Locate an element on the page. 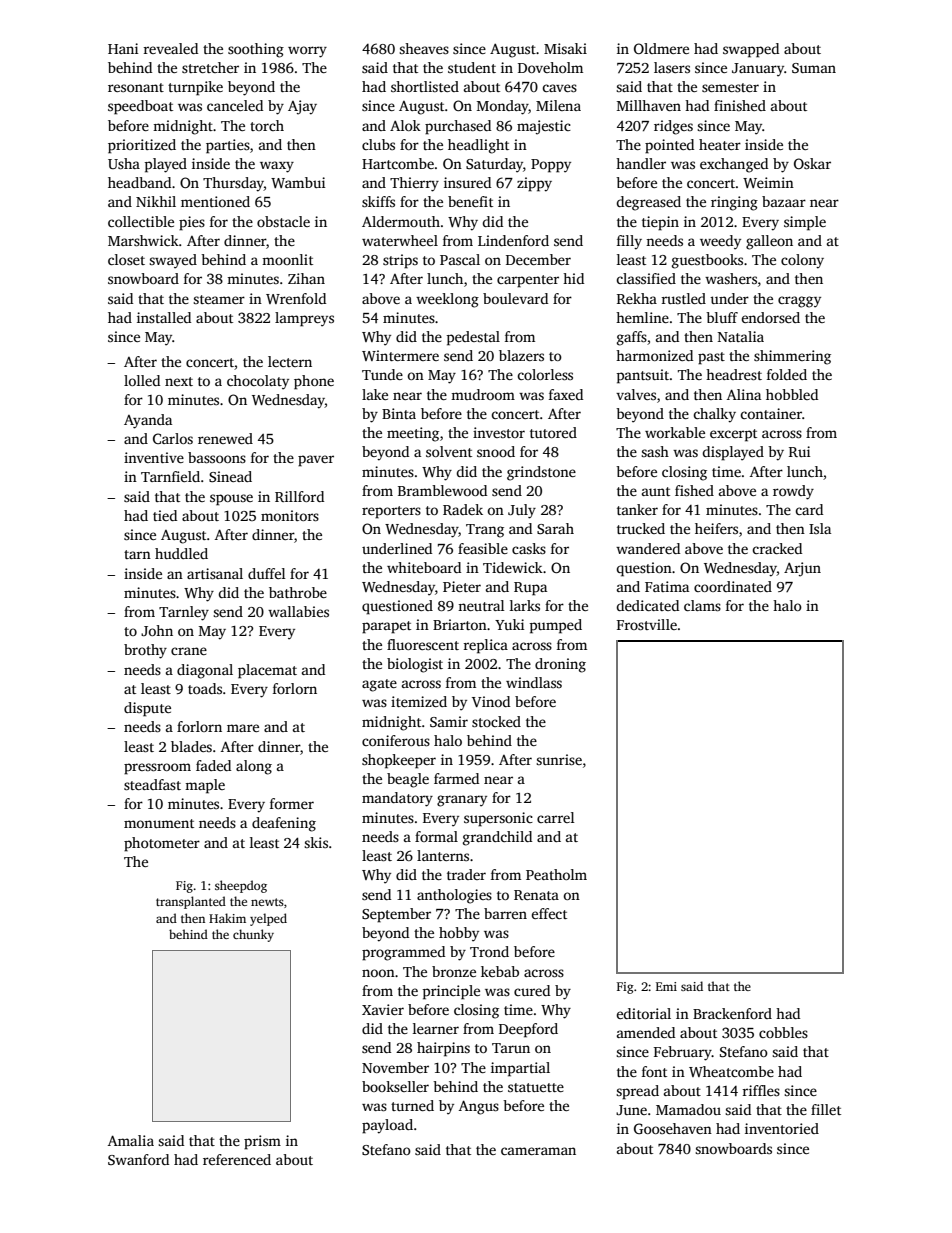 The width and height of the image is (952, 1233). mudroom is located at coordinates (483, 394).
